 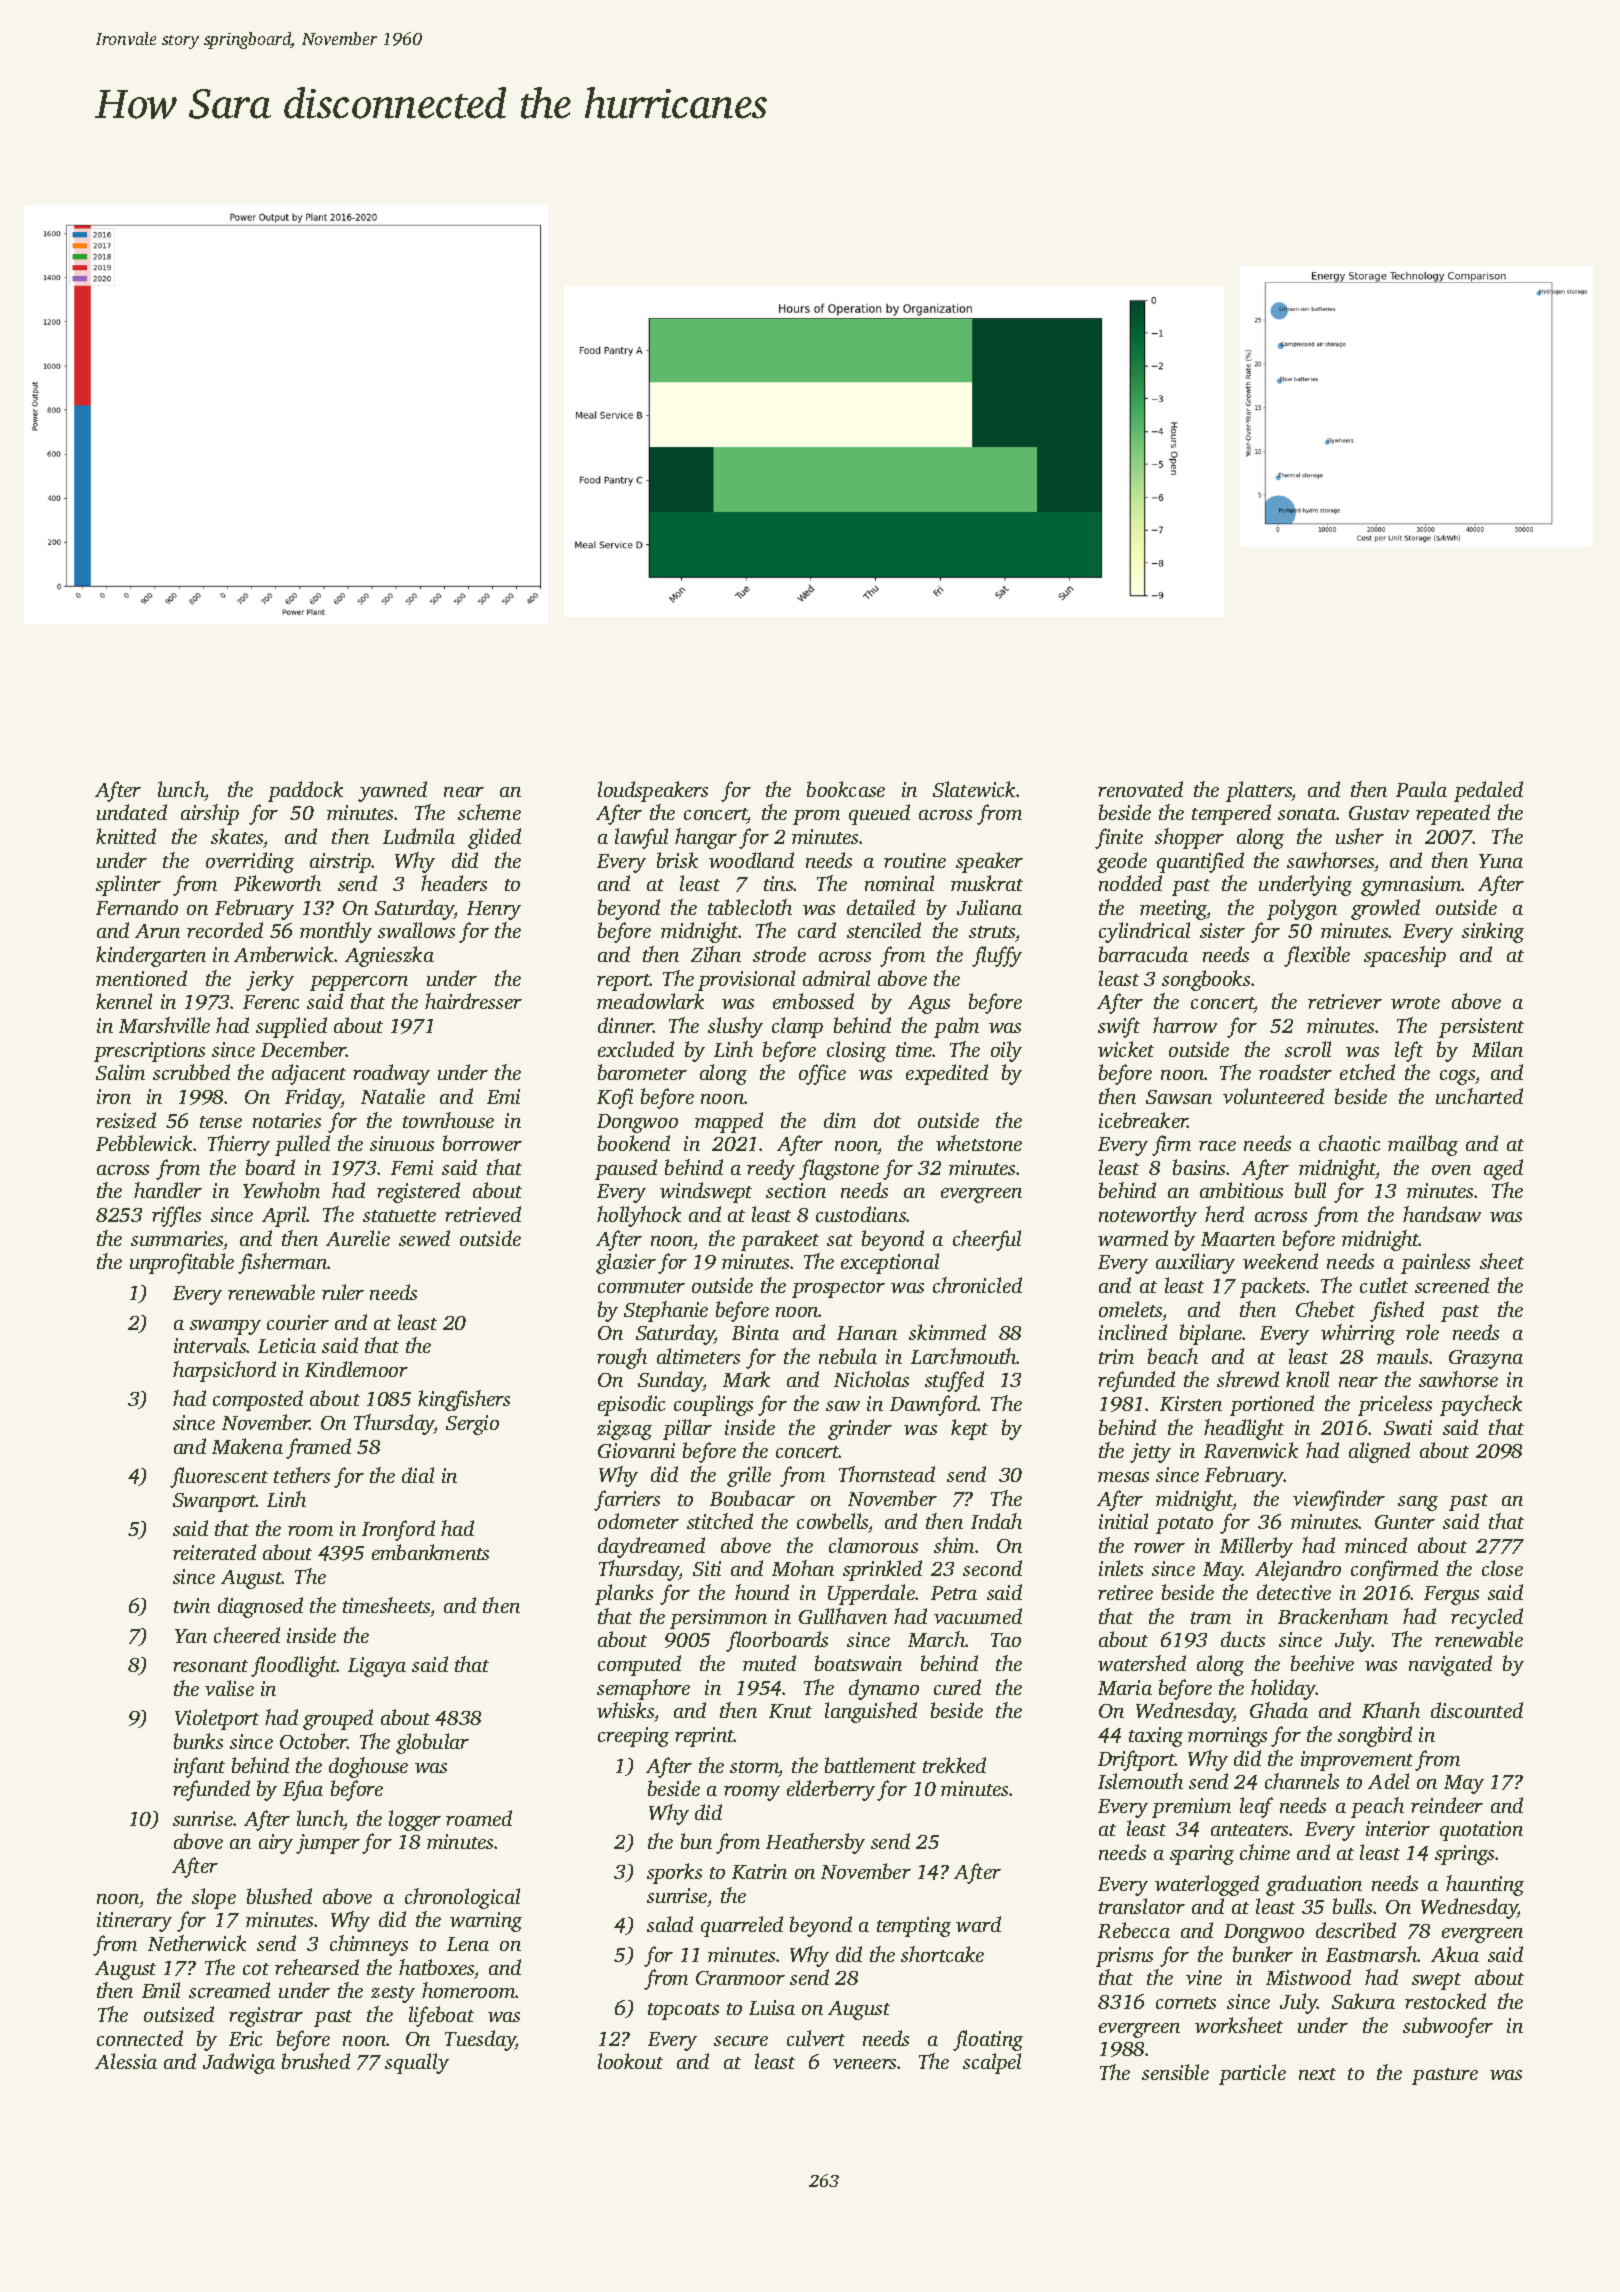 What do you see at coordinates (1442, 1214) in the screenshot?
I see `handsaw` at bounding box center [1442, 1214].
